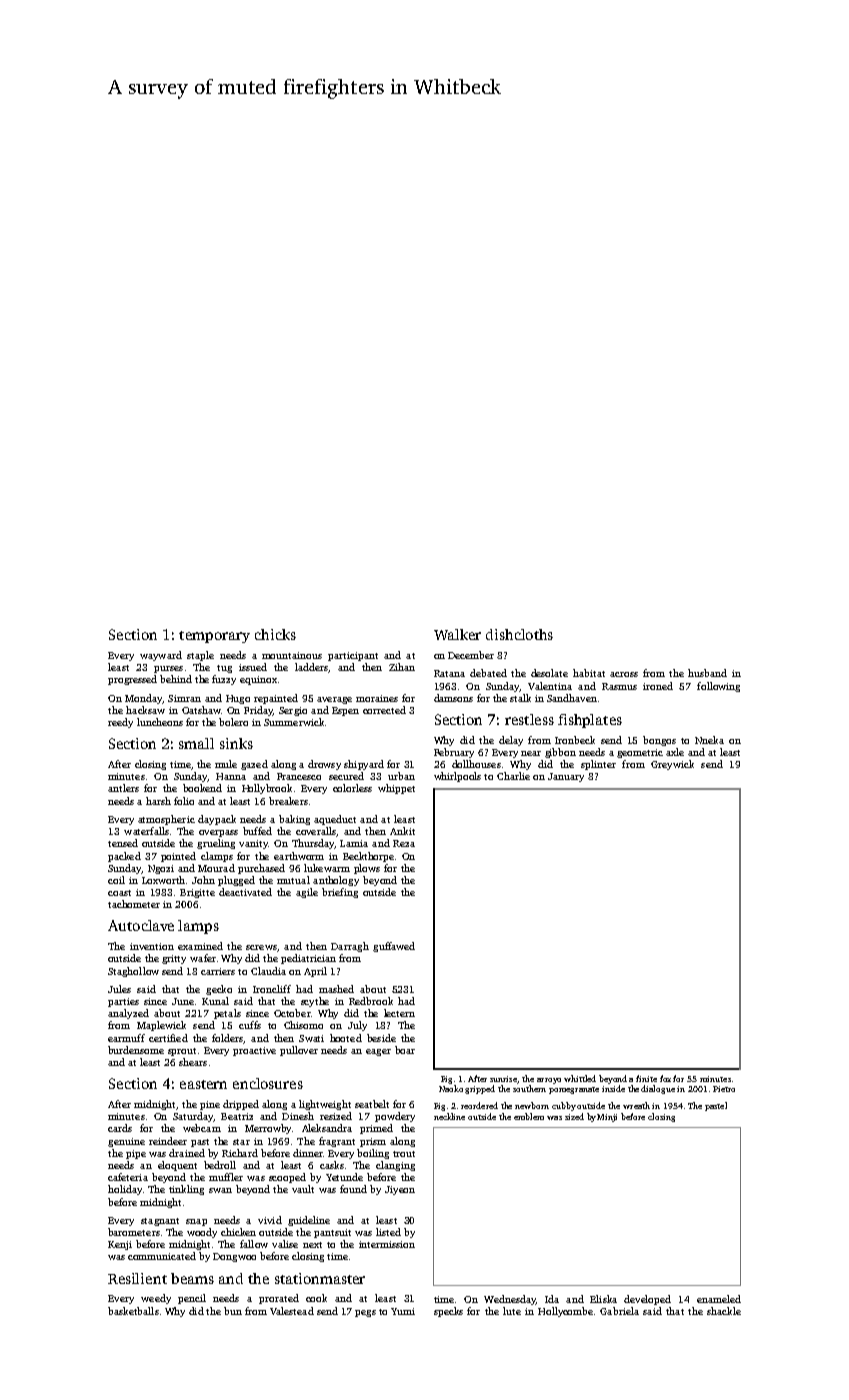  What do you see at coordinates (575, 740) in the image?
I see `Ironbeck` at bounding box center [575, 740].
